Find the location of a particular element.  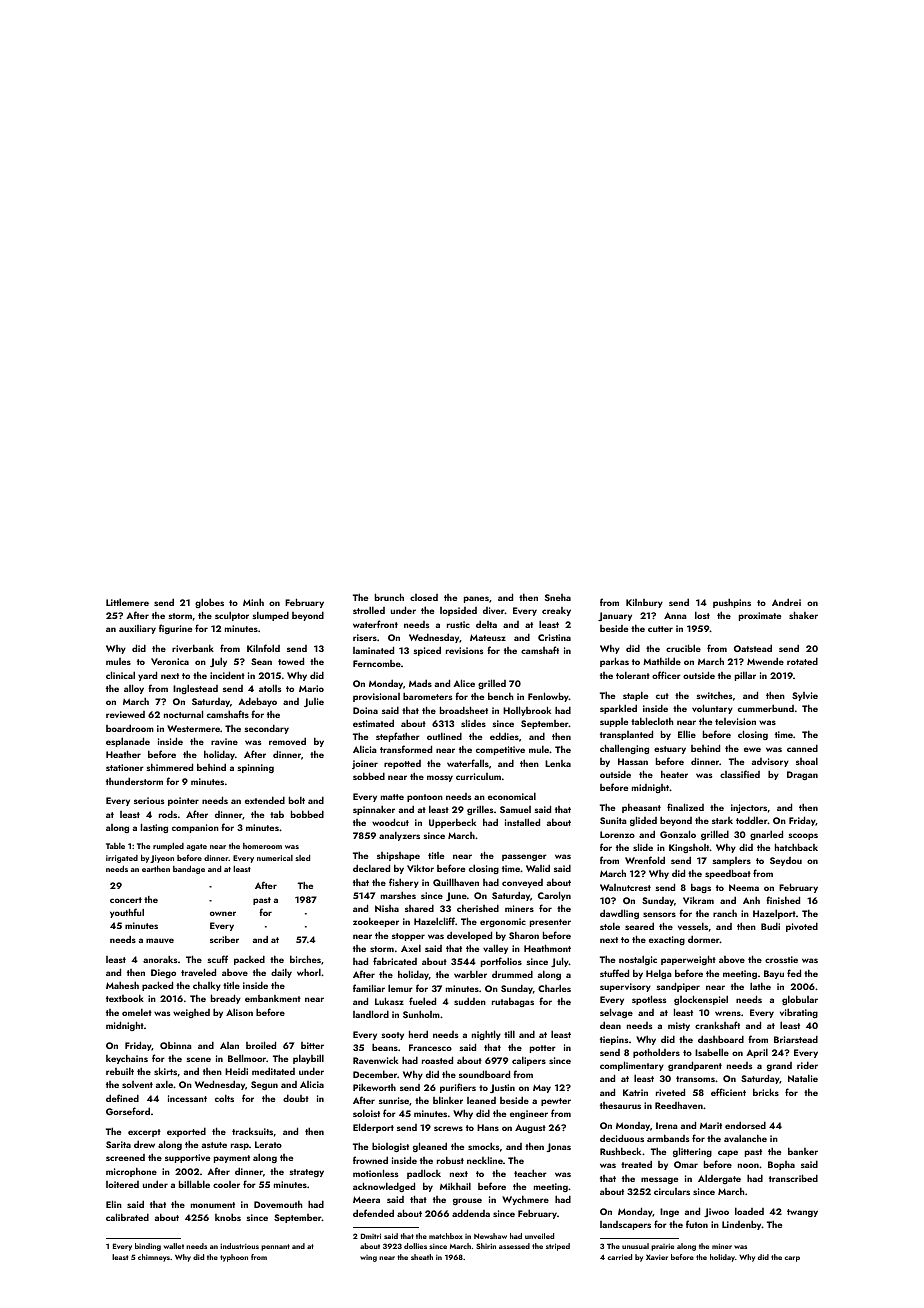

carp is located at coordinates (792, 1259).
